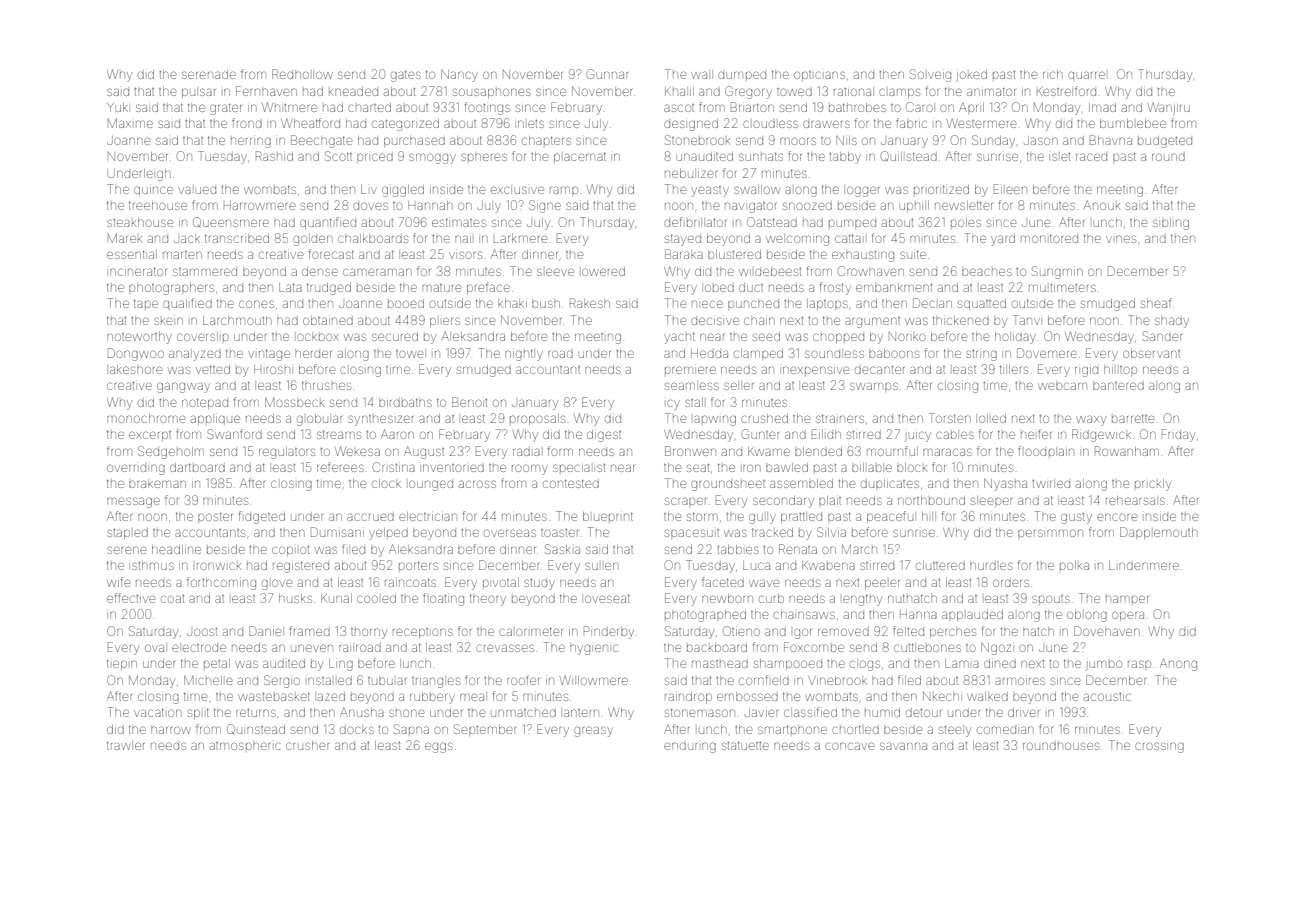 This page has height=924, width=1308. What do you see at coordinates (690, 451) in the page?
I see `Bronwen` at bounding box center [690, 451].
